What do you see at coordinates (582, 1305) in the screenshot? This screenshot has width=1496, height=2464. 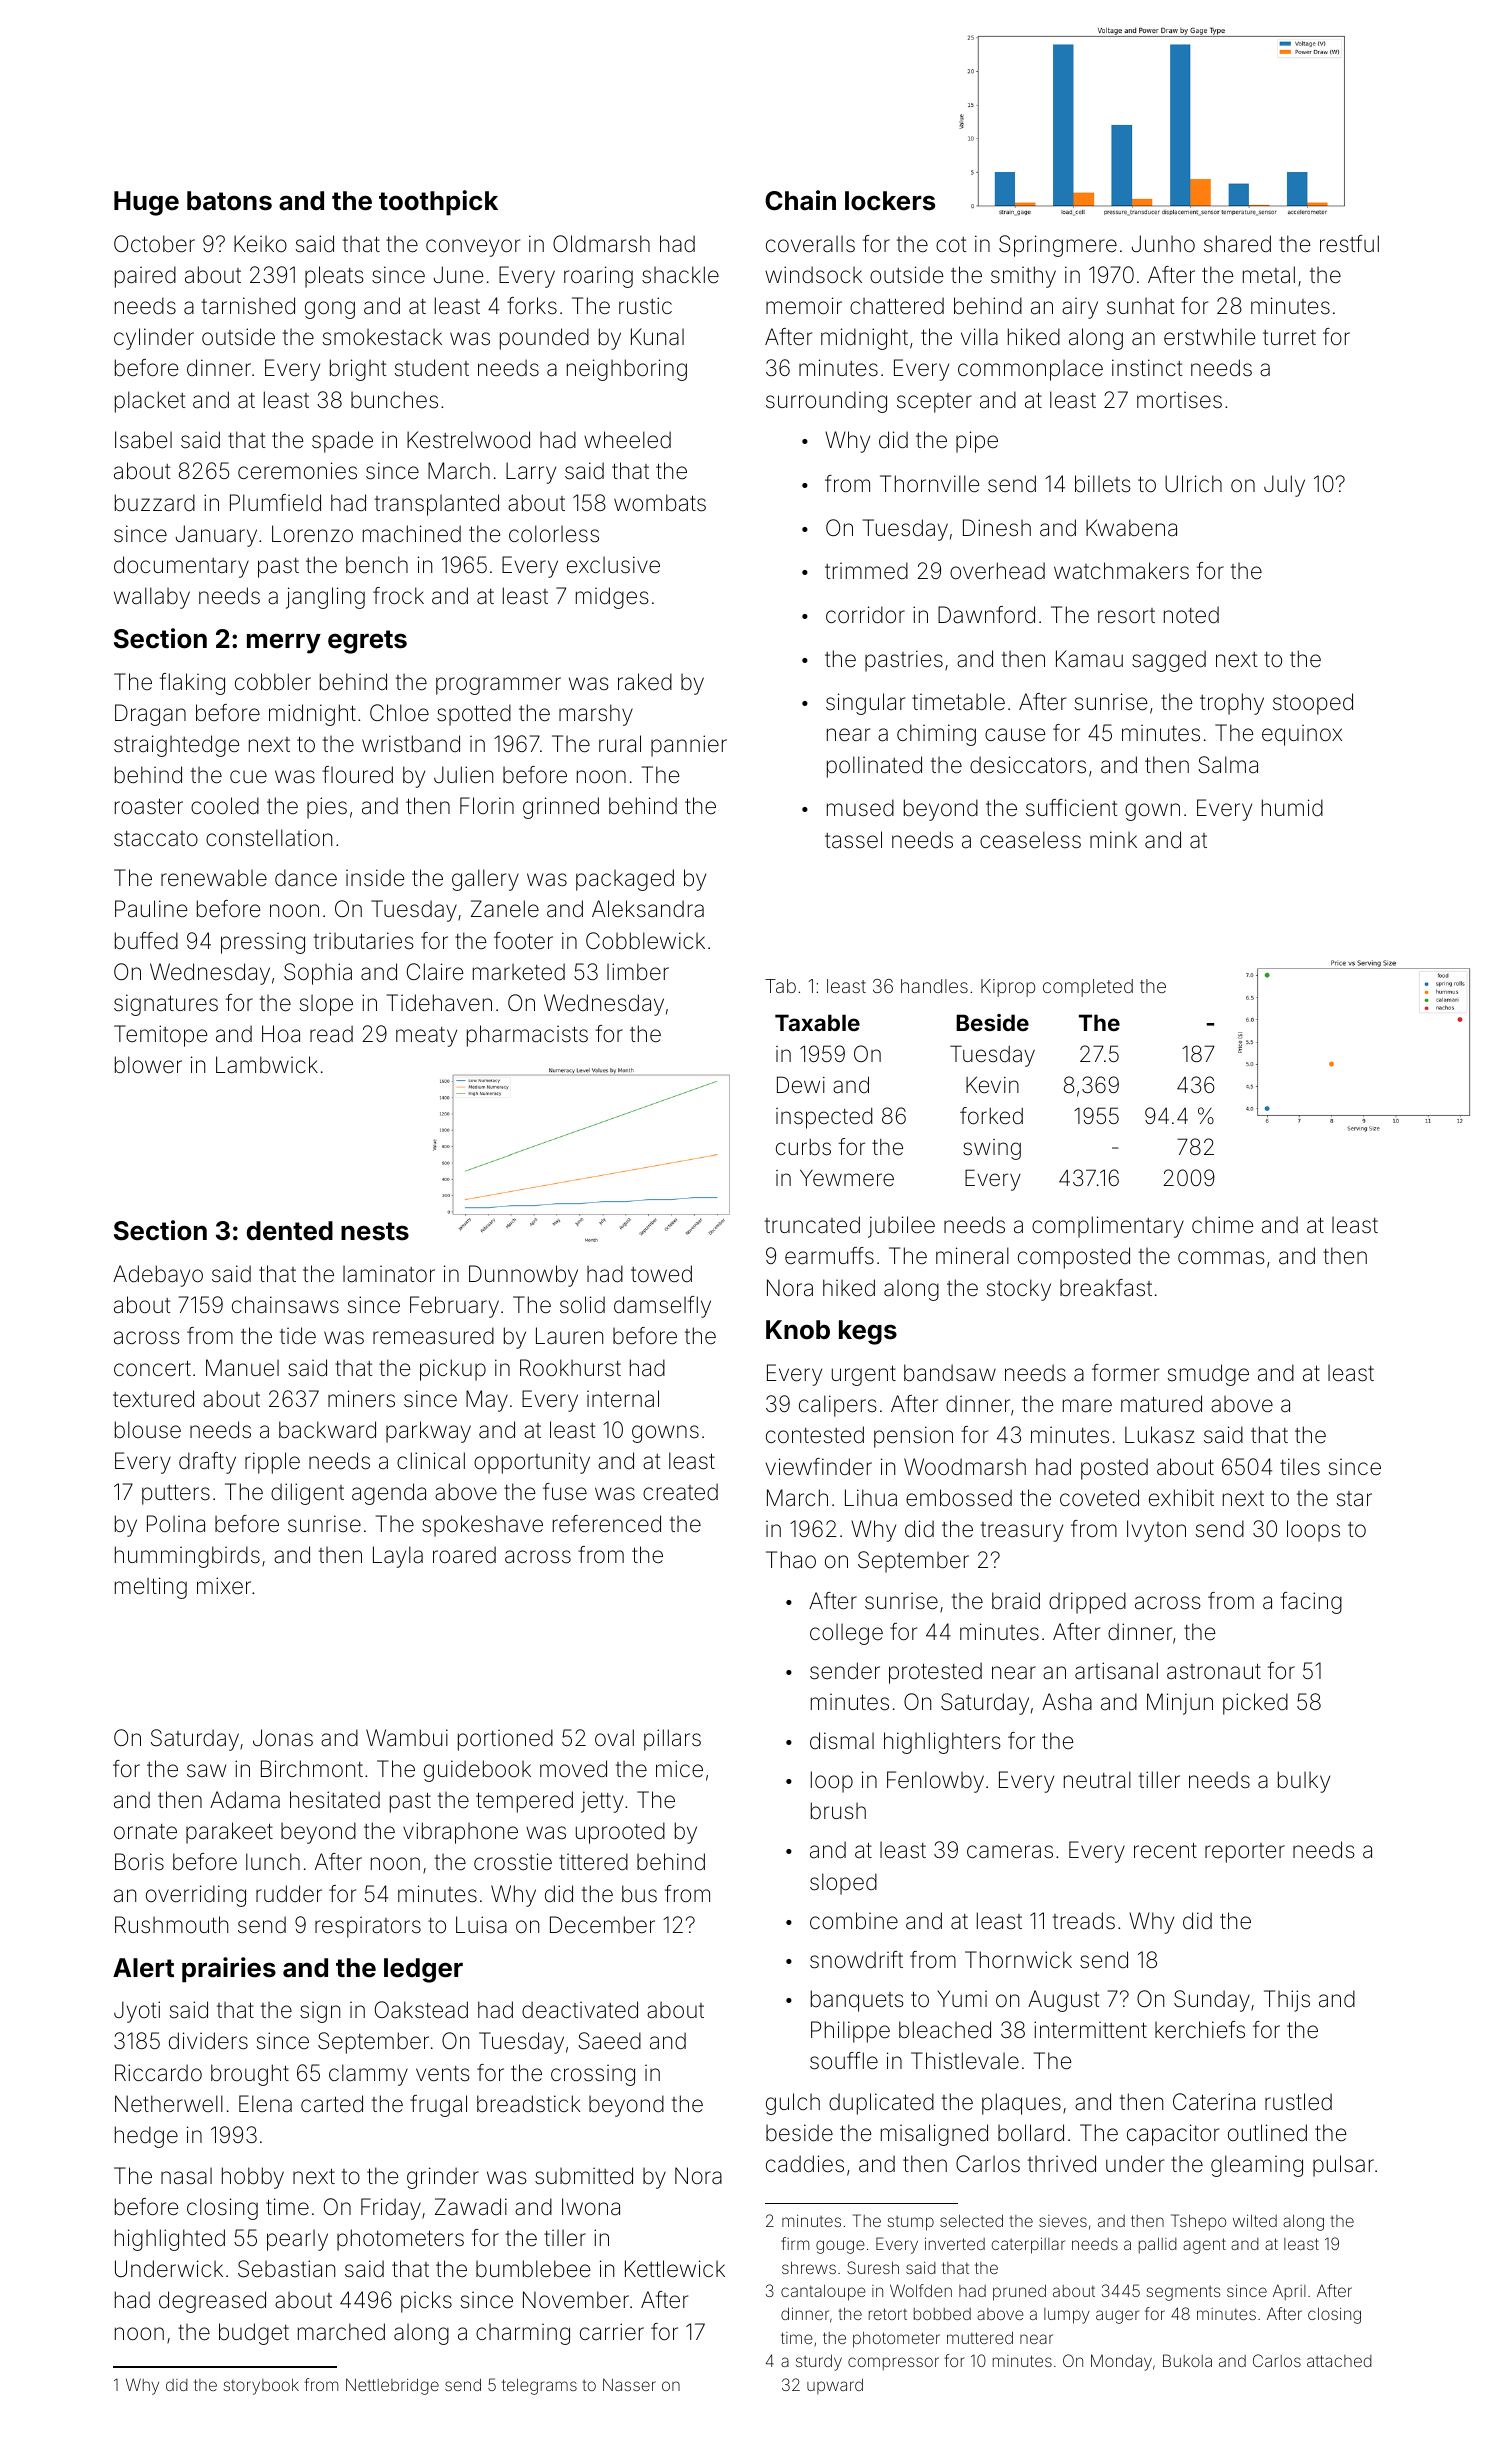 I see `solid` at bounding box center [582, 1305].
